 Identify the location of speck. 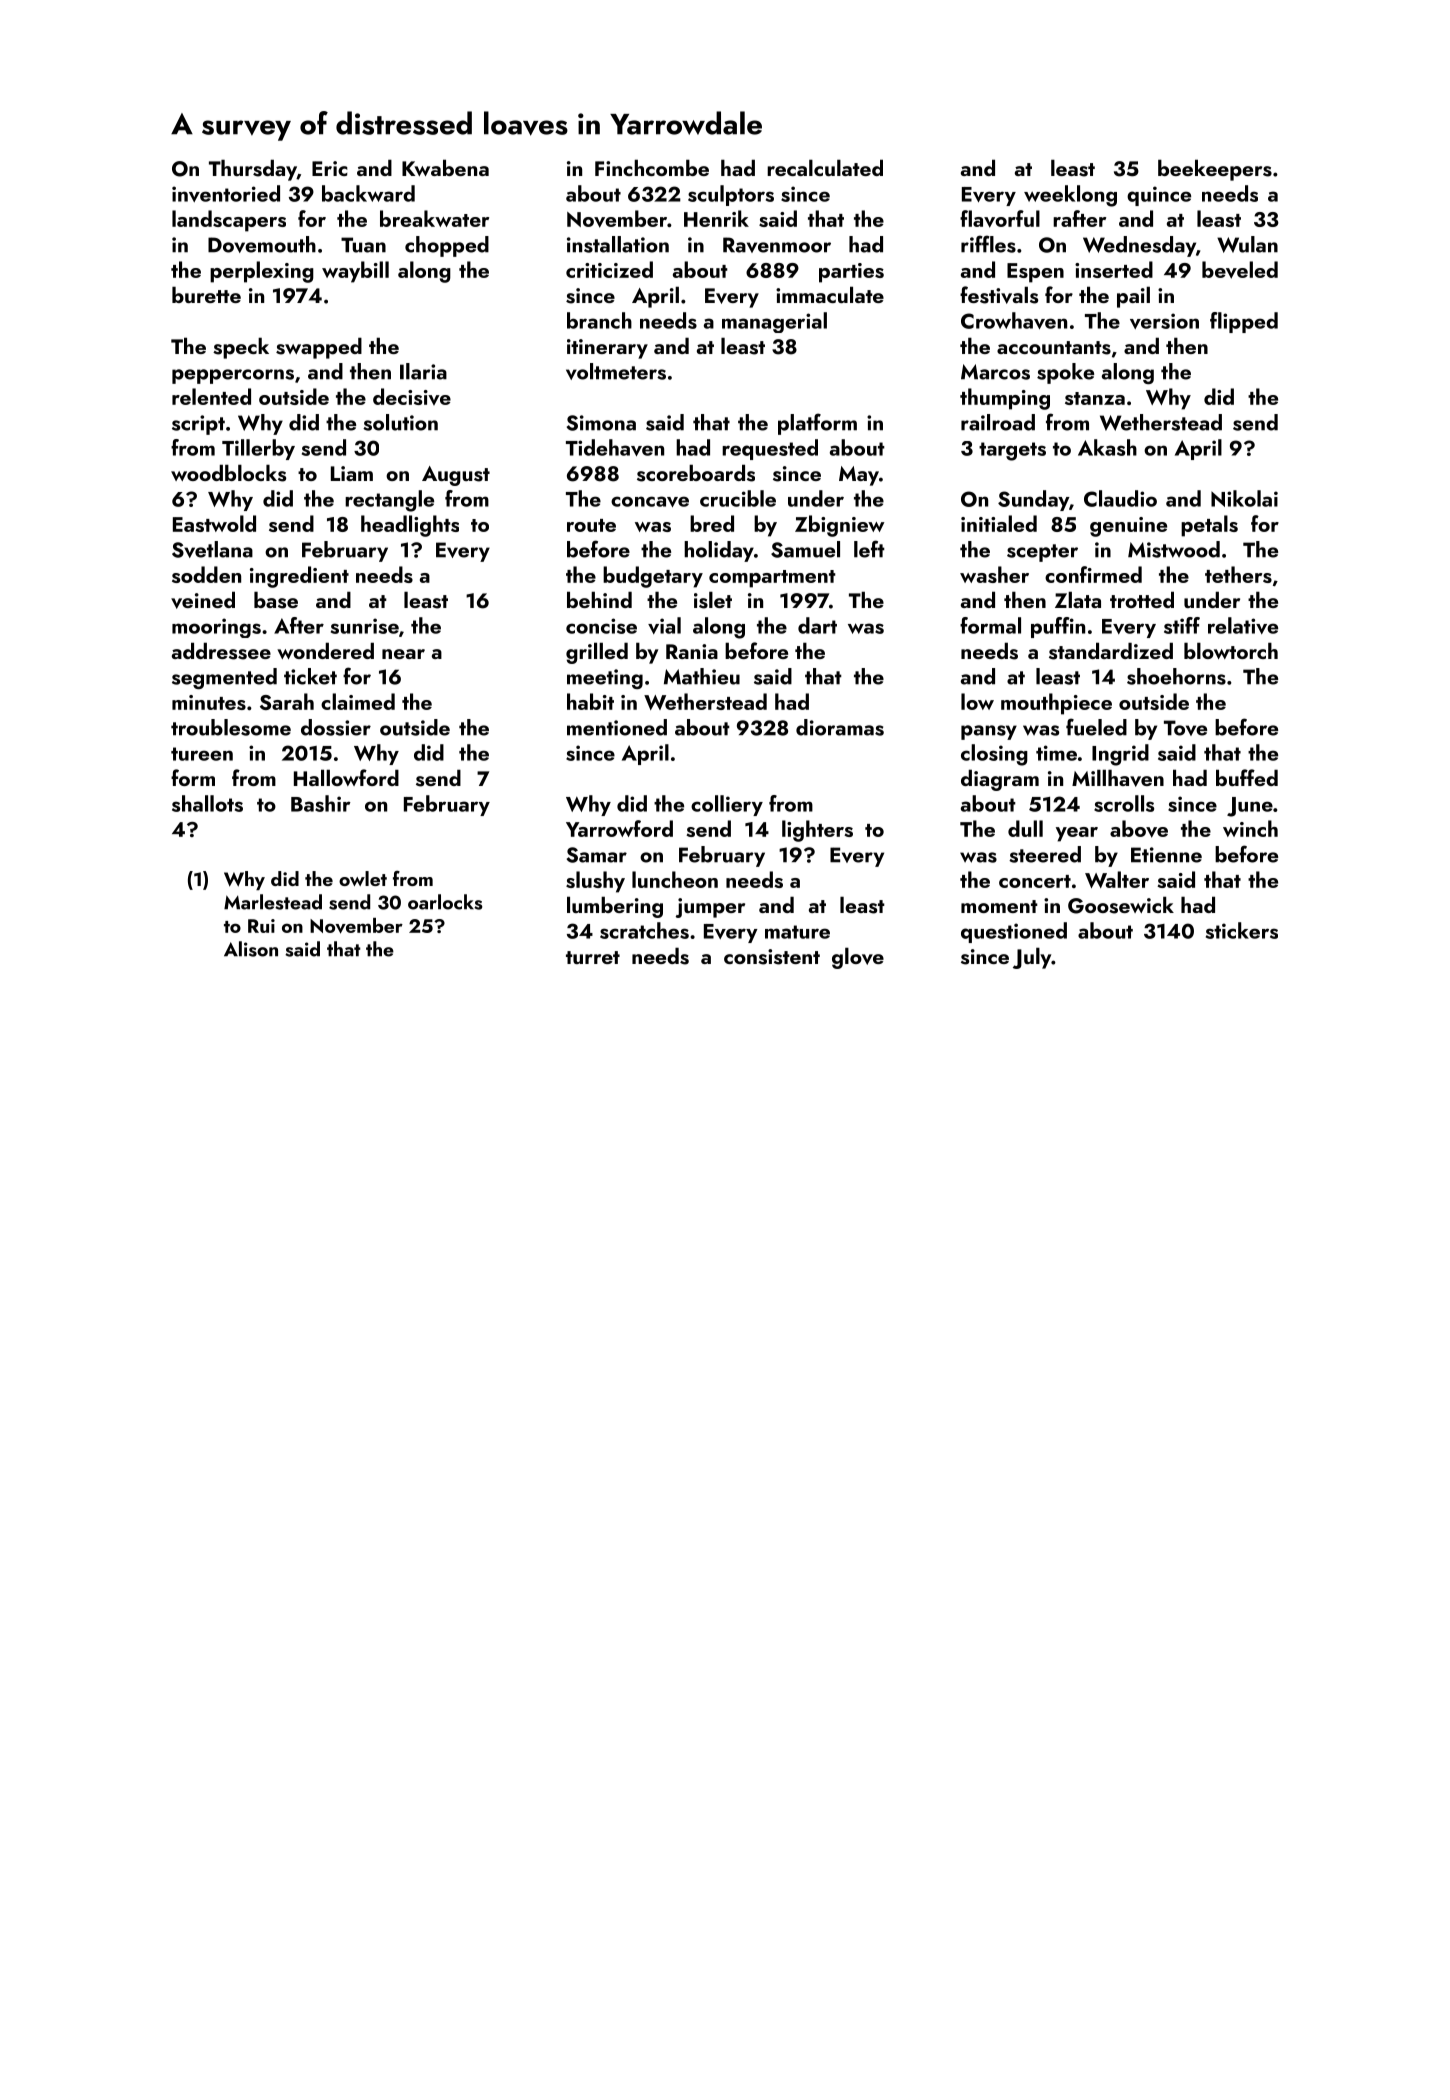
(241, 348).
